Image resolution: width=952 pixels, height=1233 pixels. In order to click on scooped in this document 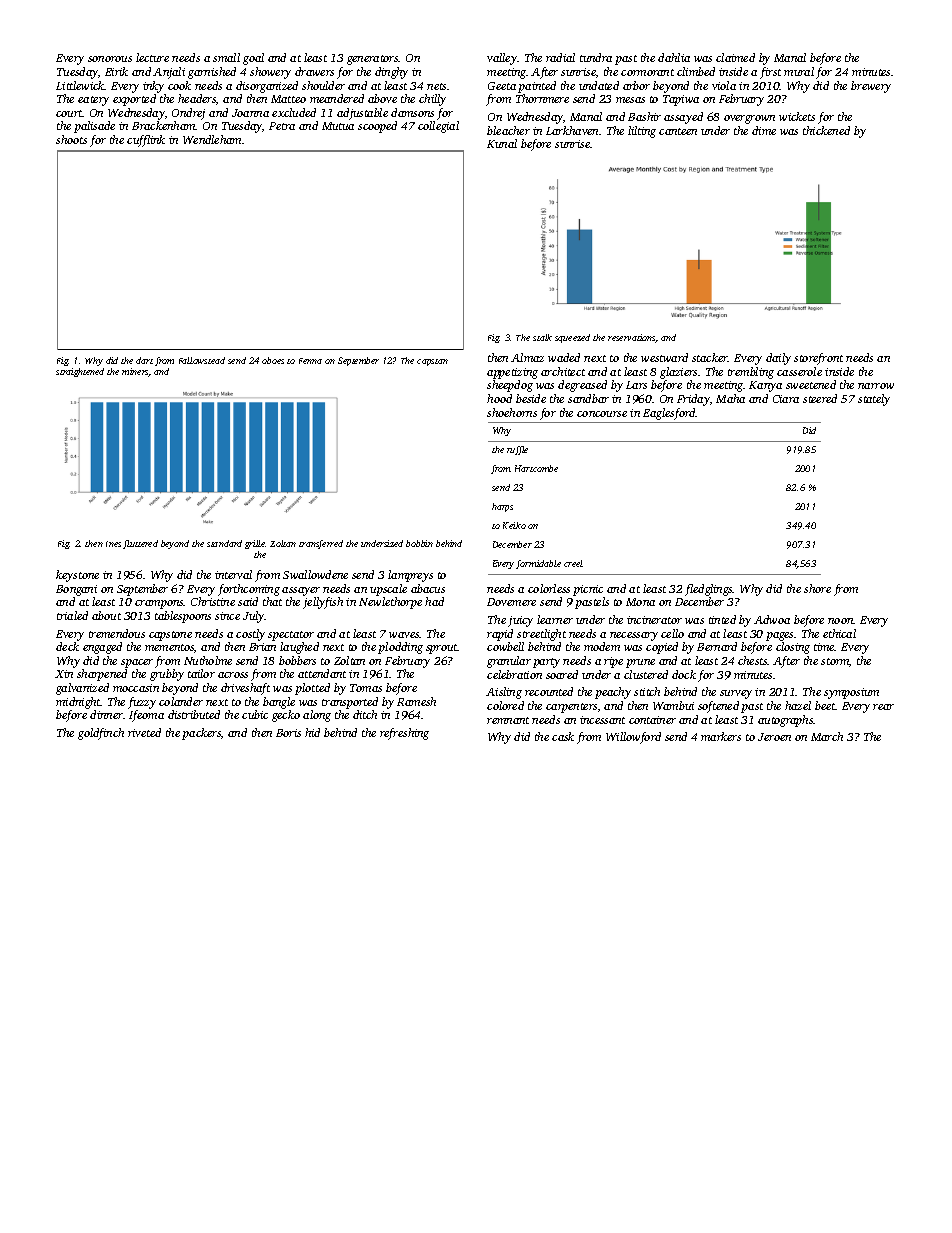, I will do `click(377, 127)`.
